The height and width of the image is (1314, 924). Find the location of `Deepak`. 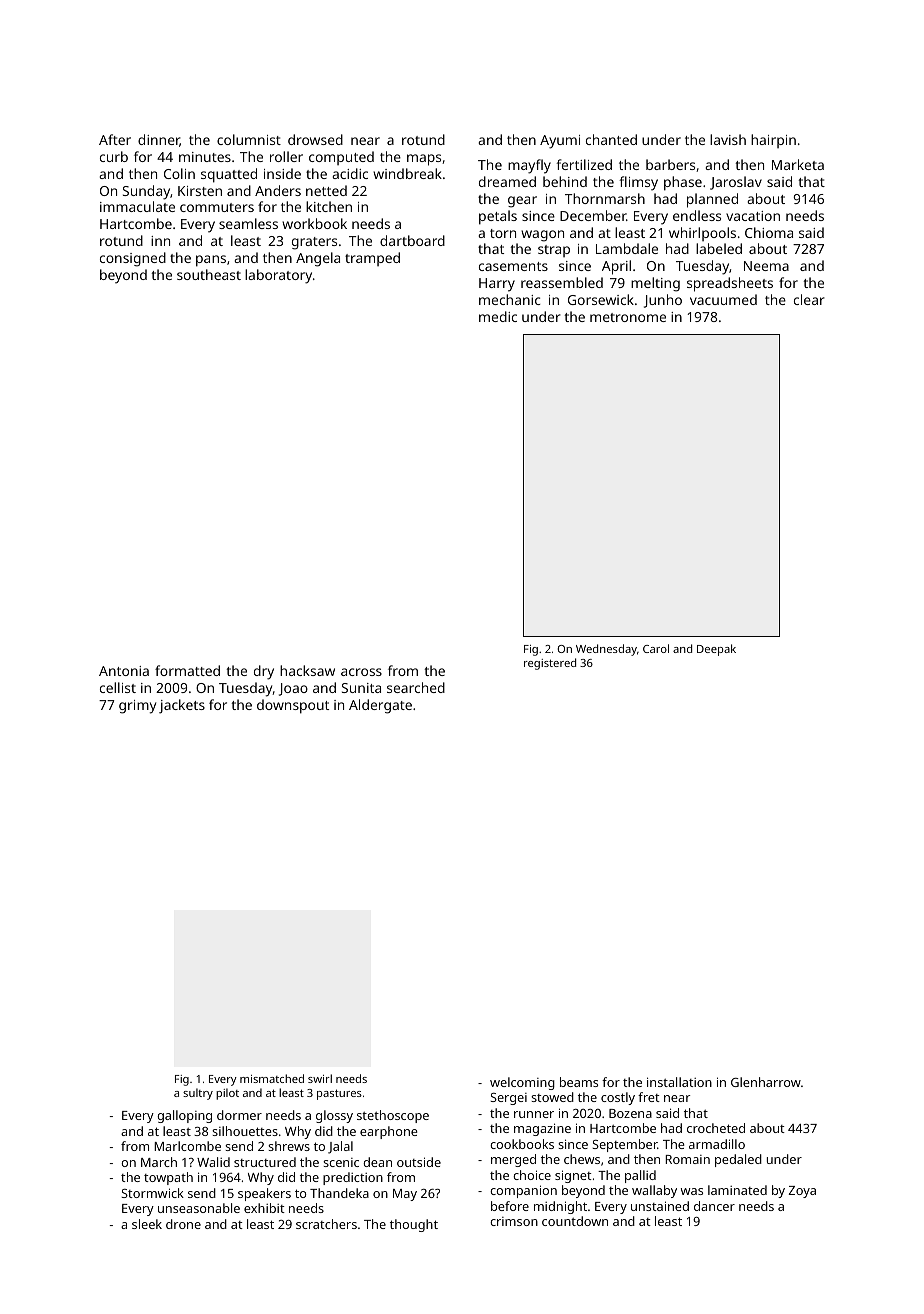

Deepak is located at coordinates (716, 650).
